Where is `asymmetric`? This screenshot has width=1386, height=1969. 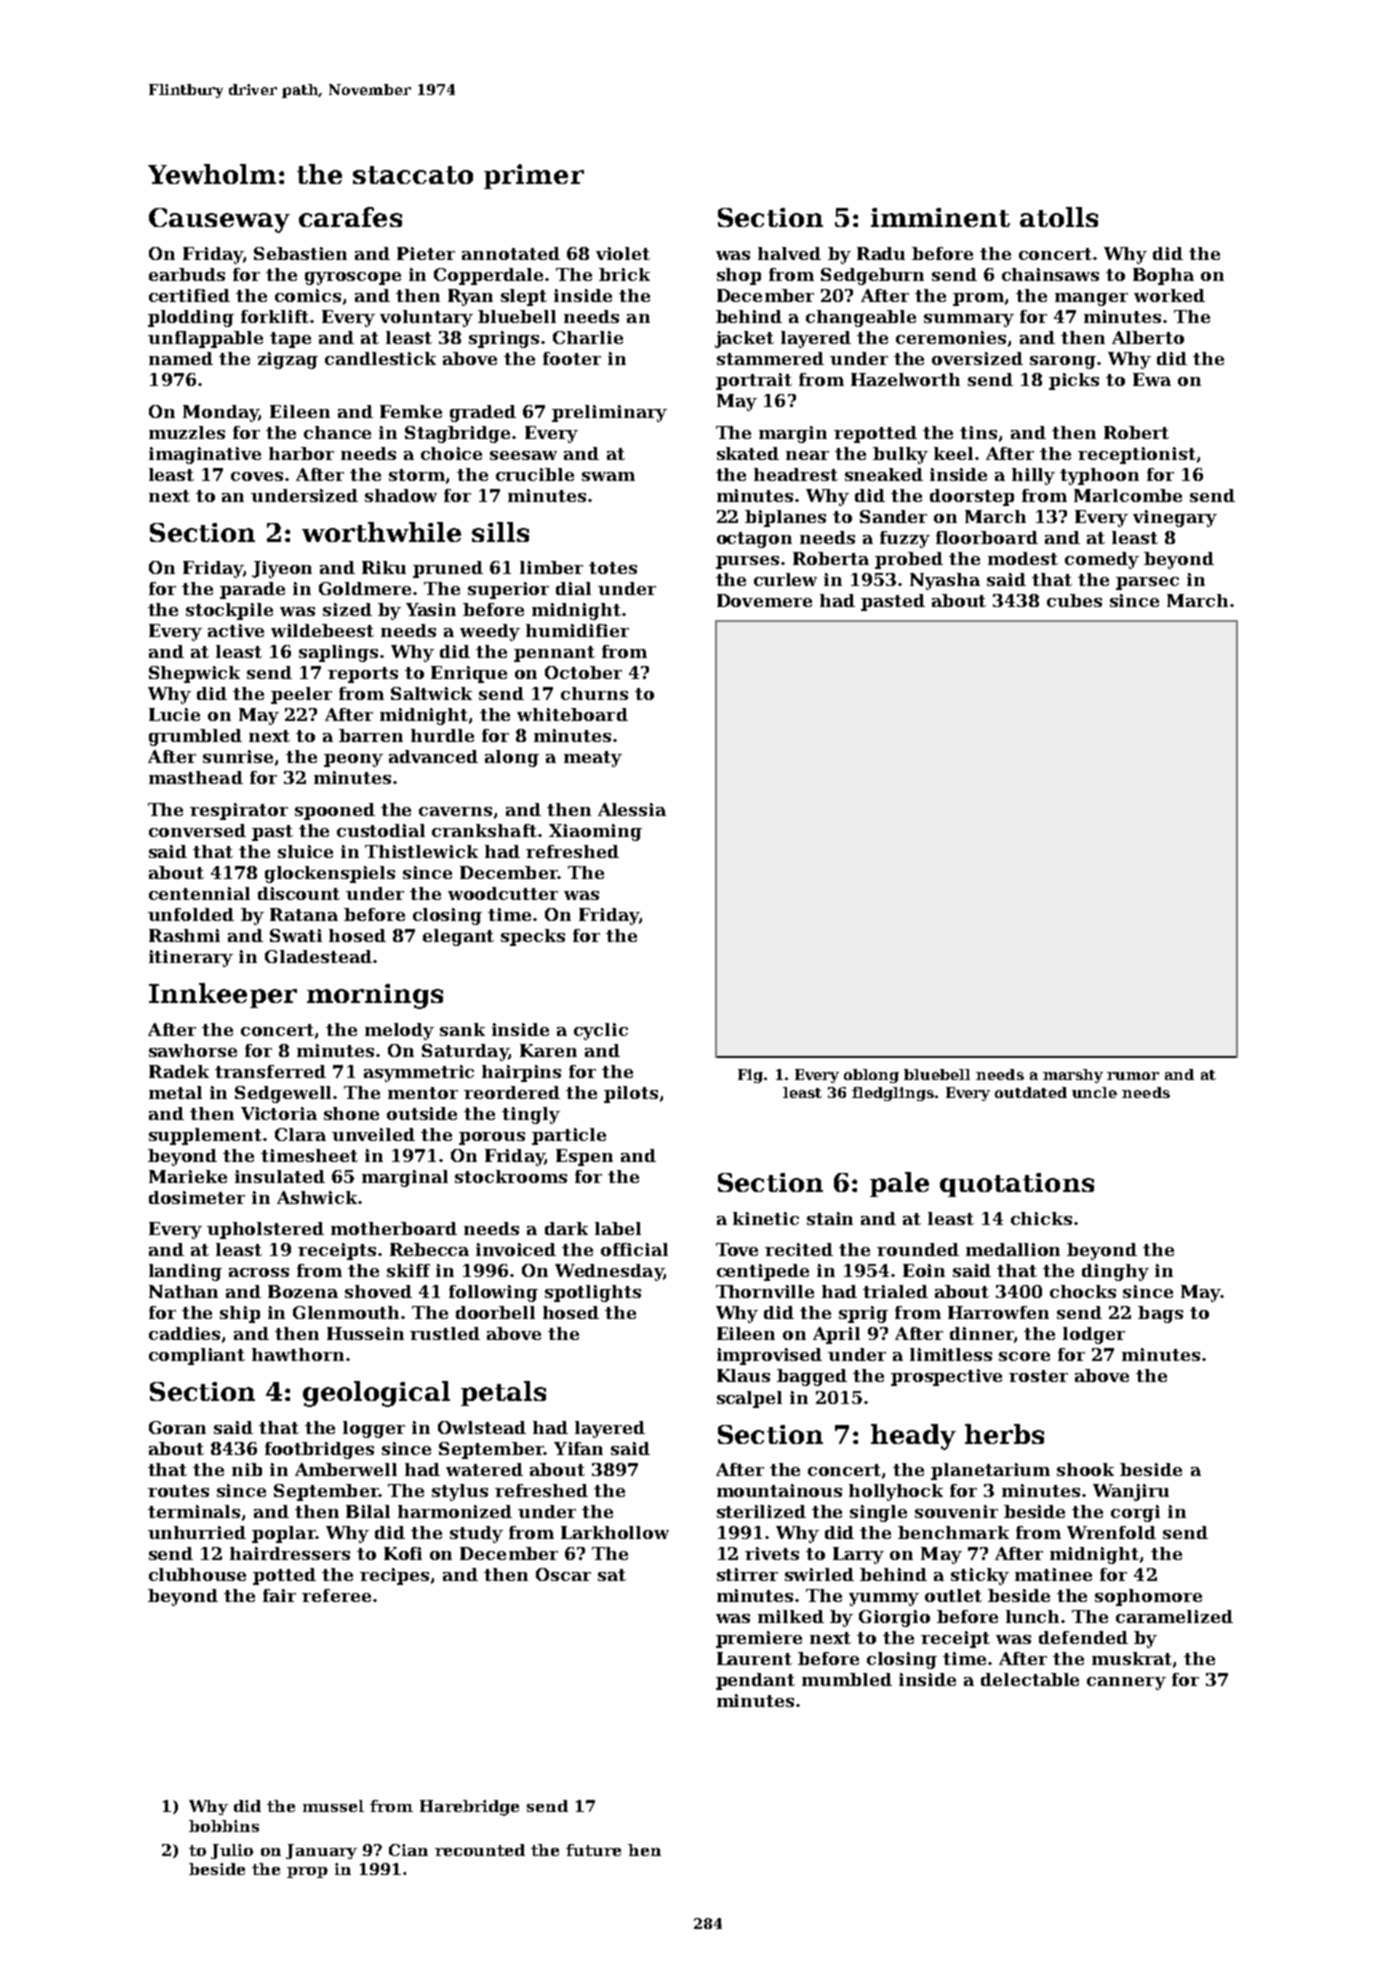 asymmetric is located at coordinates (419, 1073).
